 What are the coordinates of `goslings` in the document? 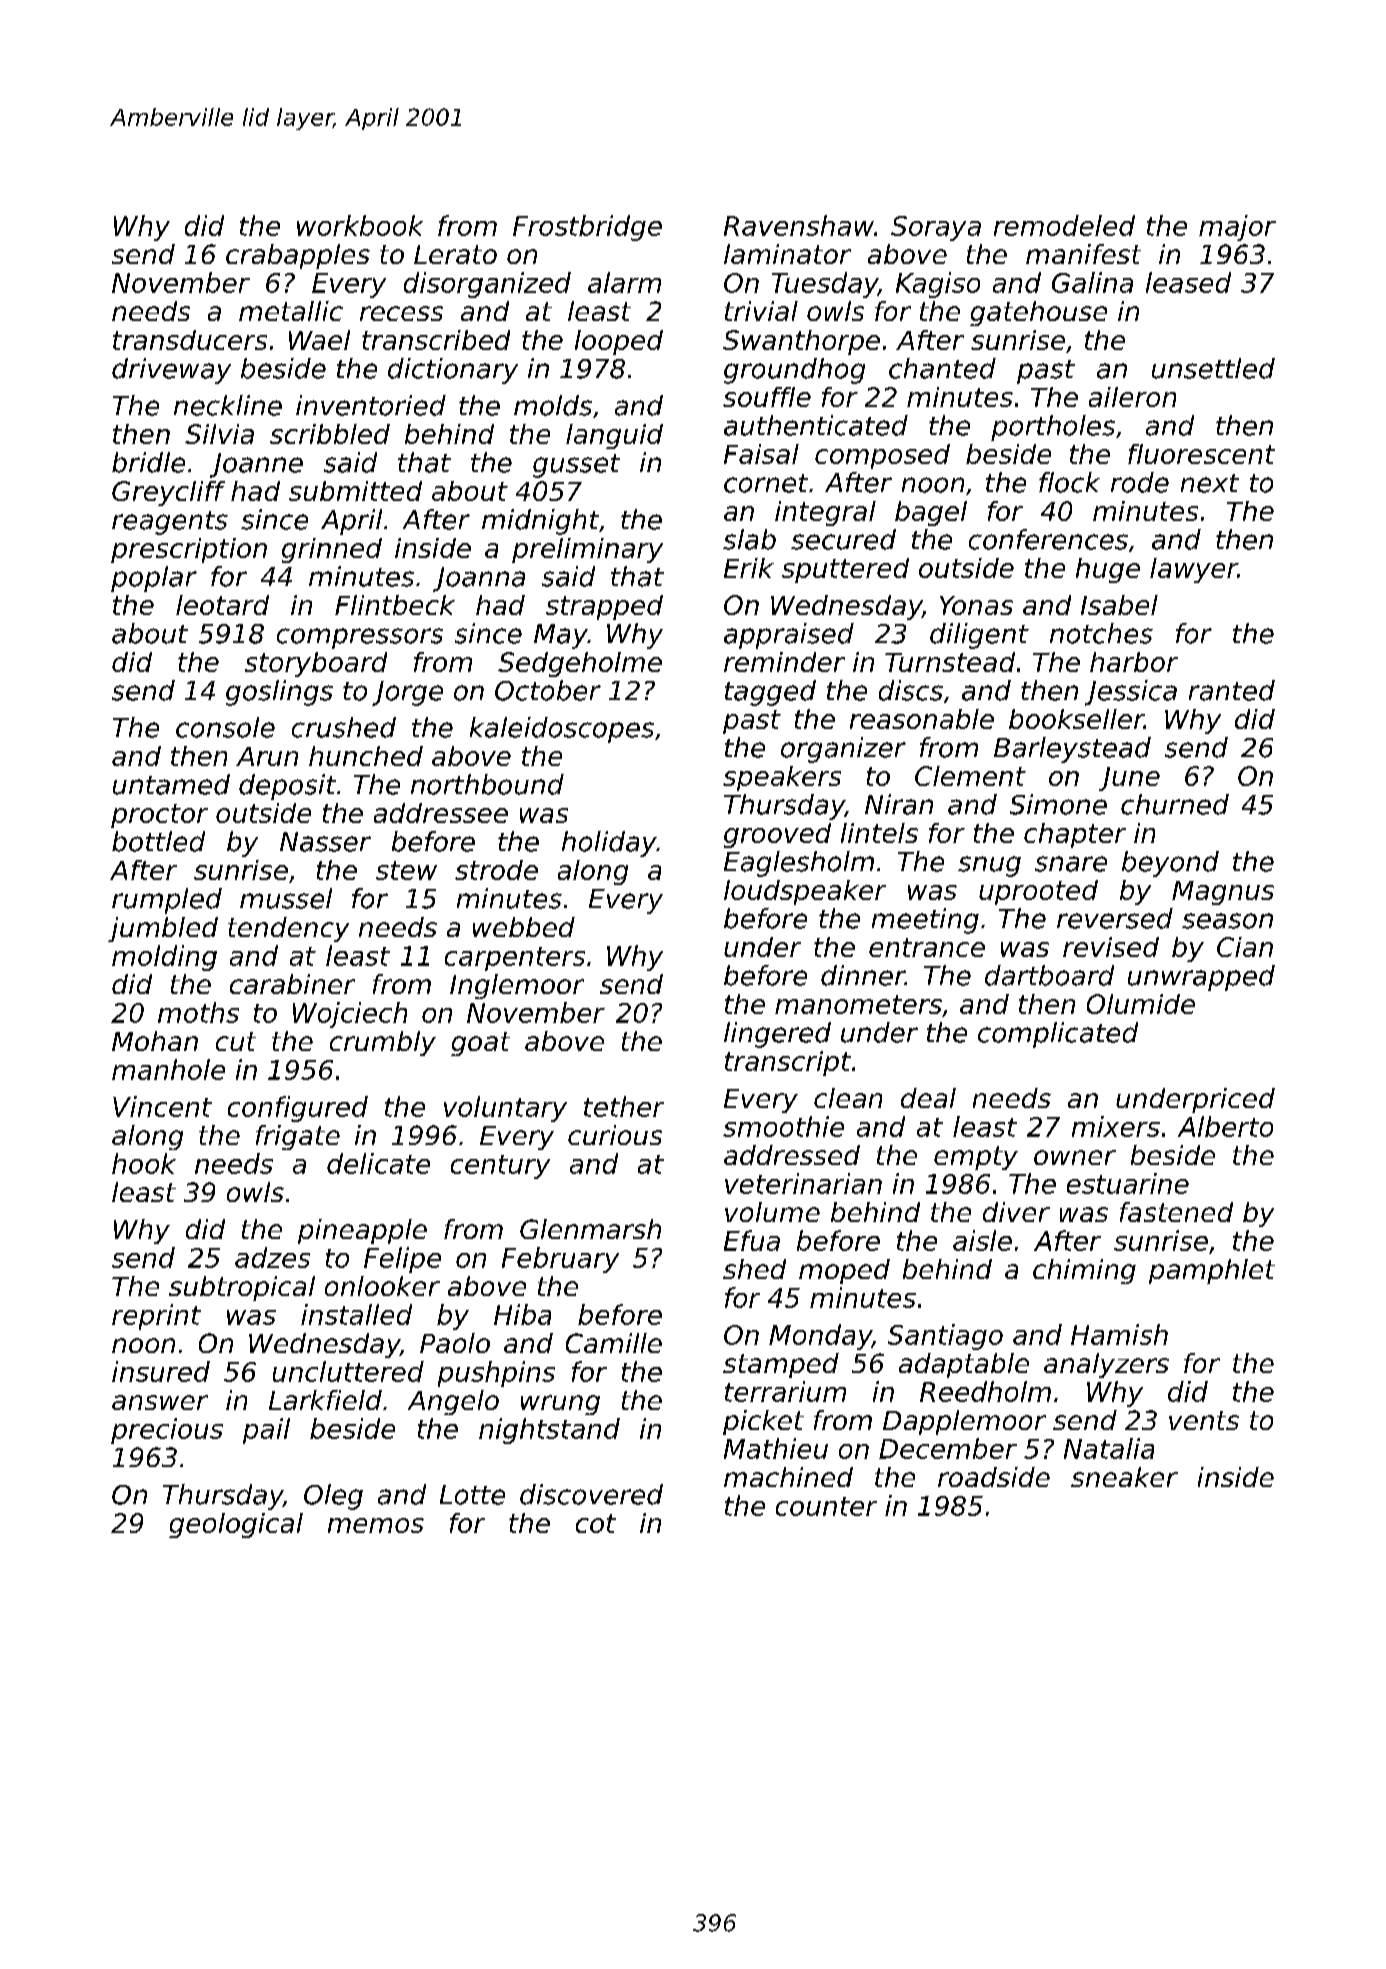 It's located at (279, 693).
